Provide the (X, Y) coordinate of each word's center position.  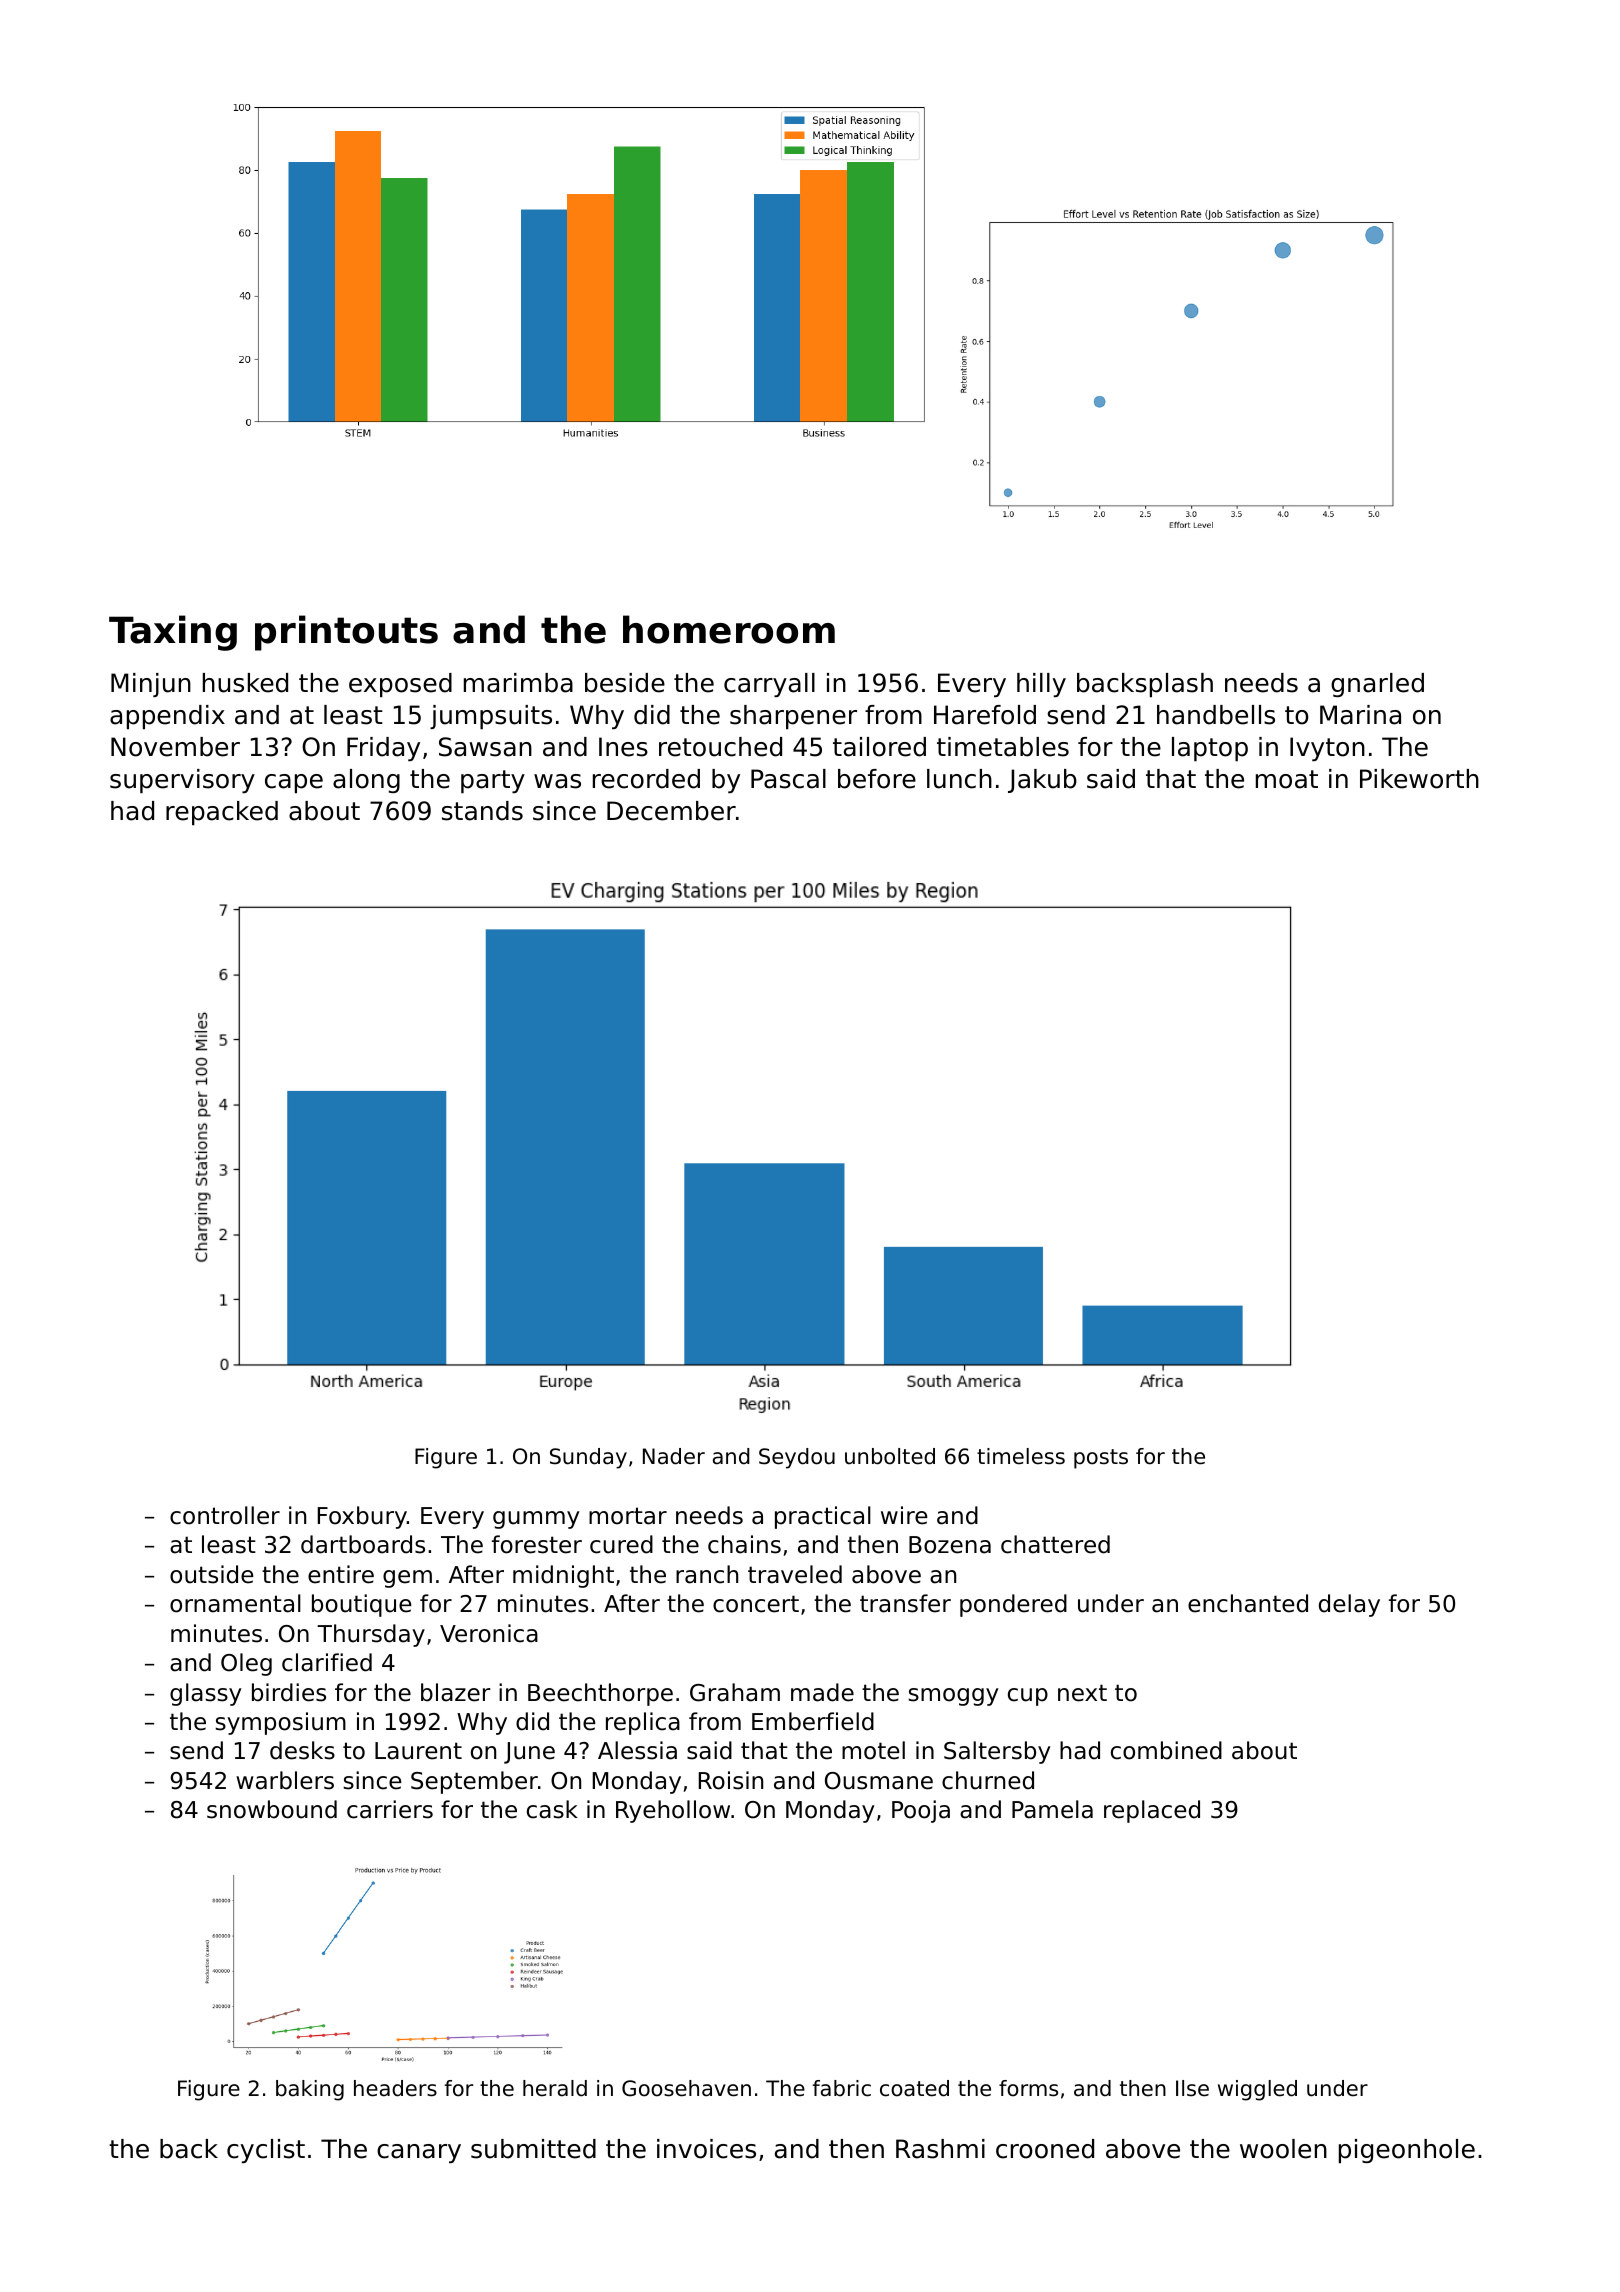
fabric (842, 2088)
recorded (646, 779)
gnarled (1377, 685)
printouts (346, 633)
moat (1287, 779)
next (1082, 1693)
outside (212, 1574)
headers (395, 2088)
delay (1349, 1605)
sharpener (793, 717)
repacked (222, 813)
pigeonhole (1407, 2151)
